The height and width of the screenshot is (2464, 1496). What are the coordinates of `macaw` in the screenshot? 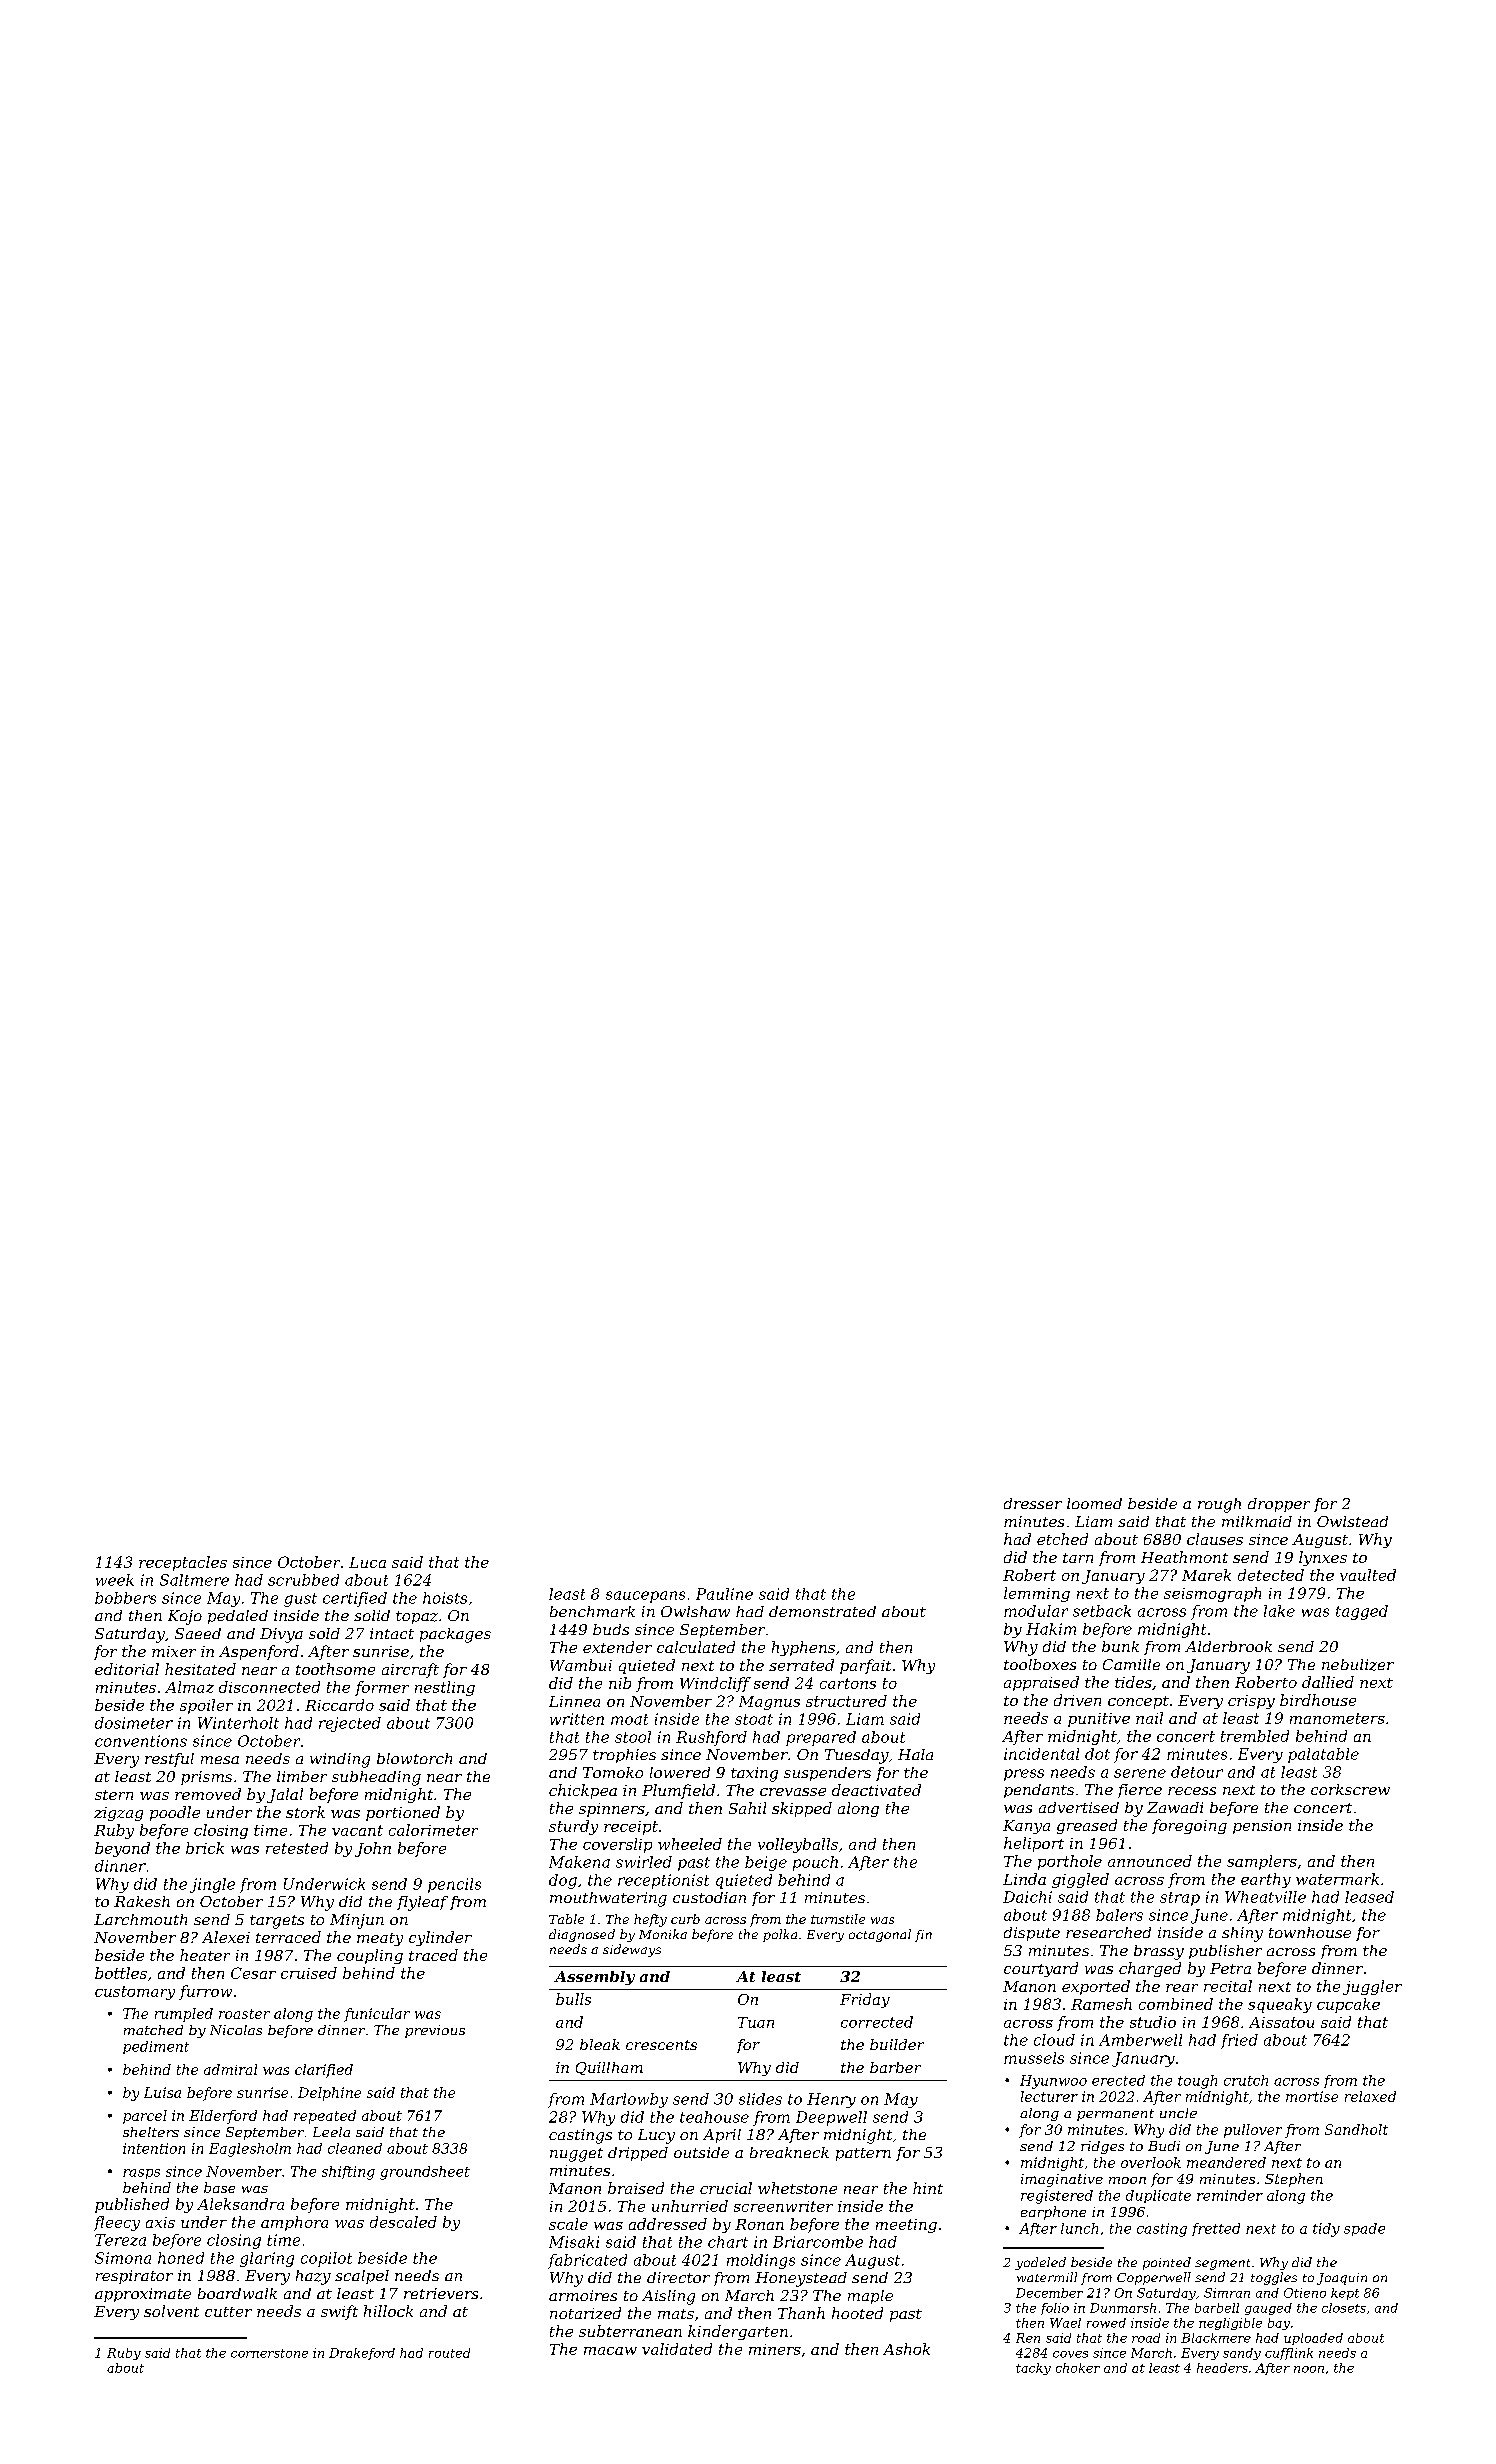 It's located at (610, 2351).
